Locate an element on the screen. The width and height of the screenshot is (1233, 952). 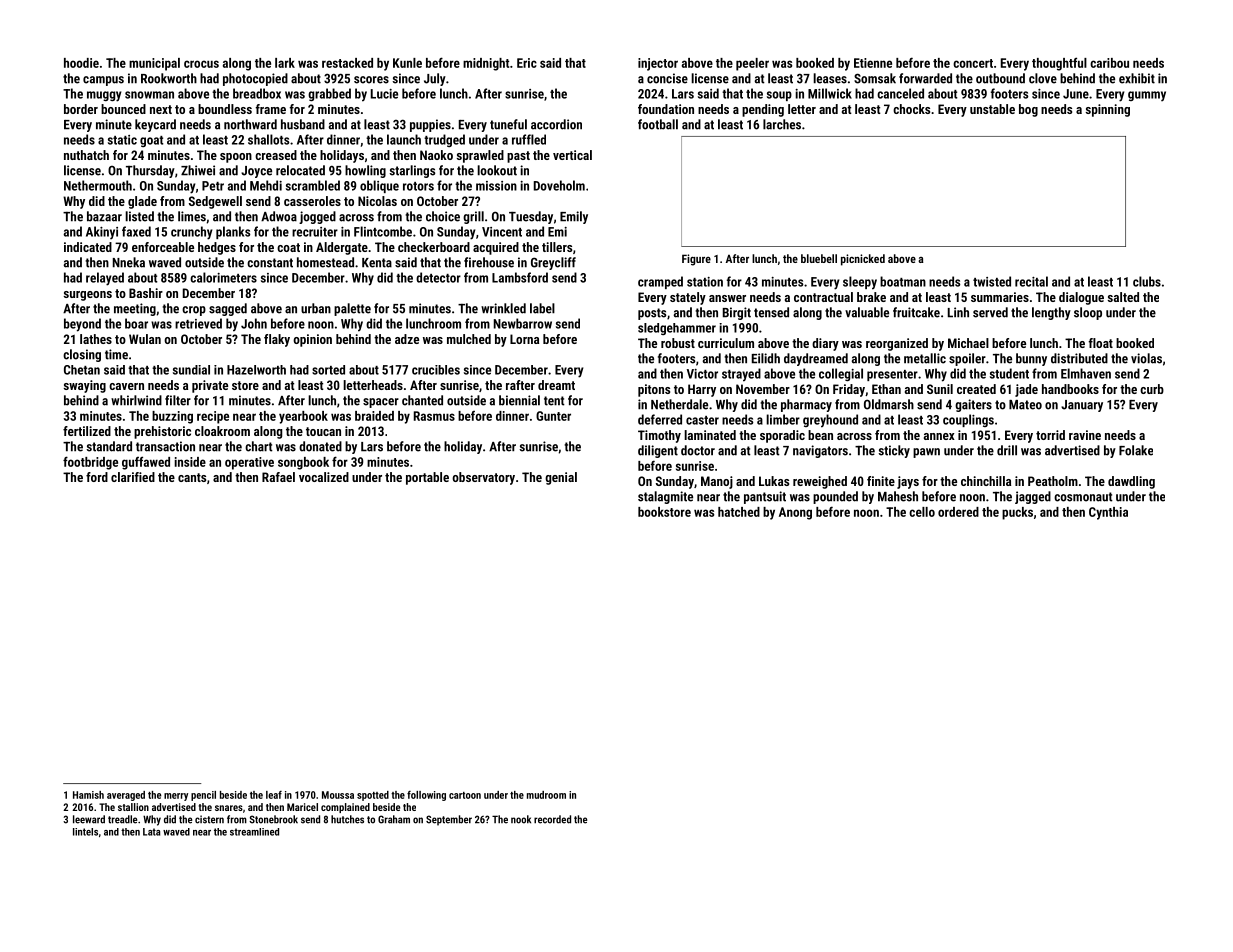
June is located at coordinates (1076, 94).
